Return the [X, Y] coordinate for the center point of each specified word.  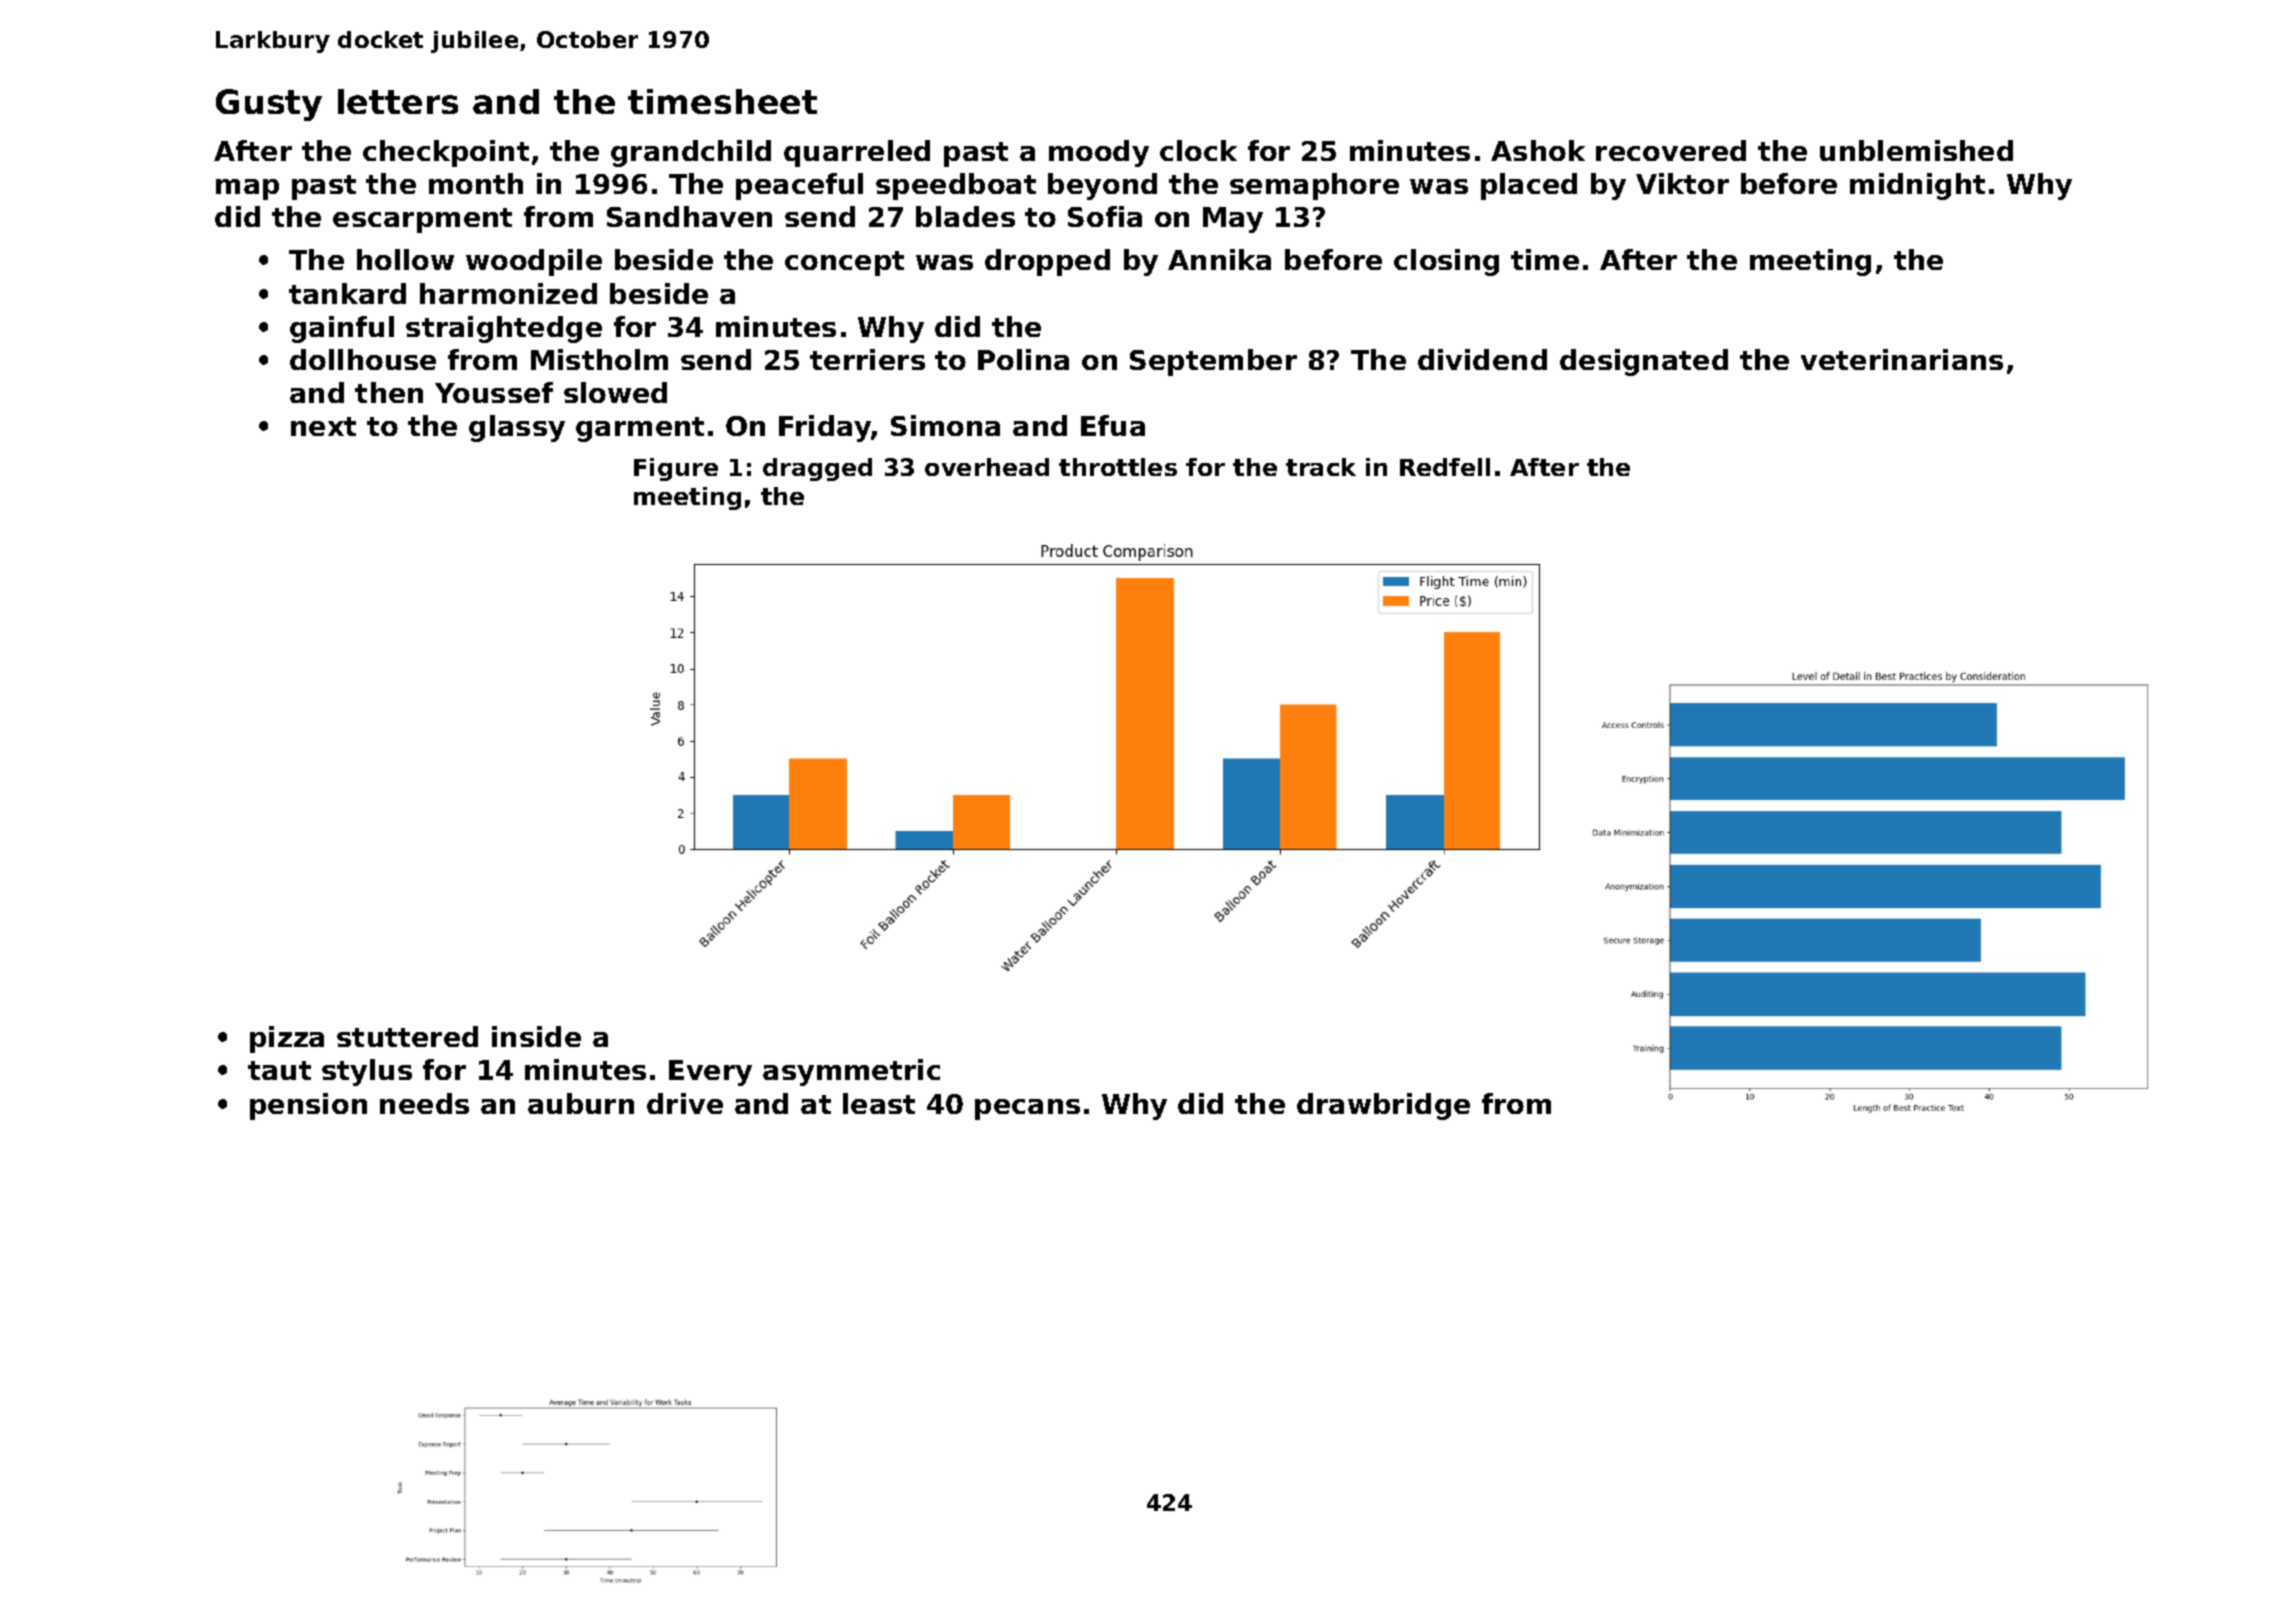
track [1321, 467]
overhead [987, 467]
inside [536, 1036]
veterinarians [1902, 359]
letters [398, 101]
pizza [287, 1039]
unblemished [1916, 150]
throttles [1118, 467]
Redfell [1445, 467]
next [323, 426]
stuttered [407, 1036]
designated [1644, 362]
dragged [817, 469]
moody [1099, 153]
